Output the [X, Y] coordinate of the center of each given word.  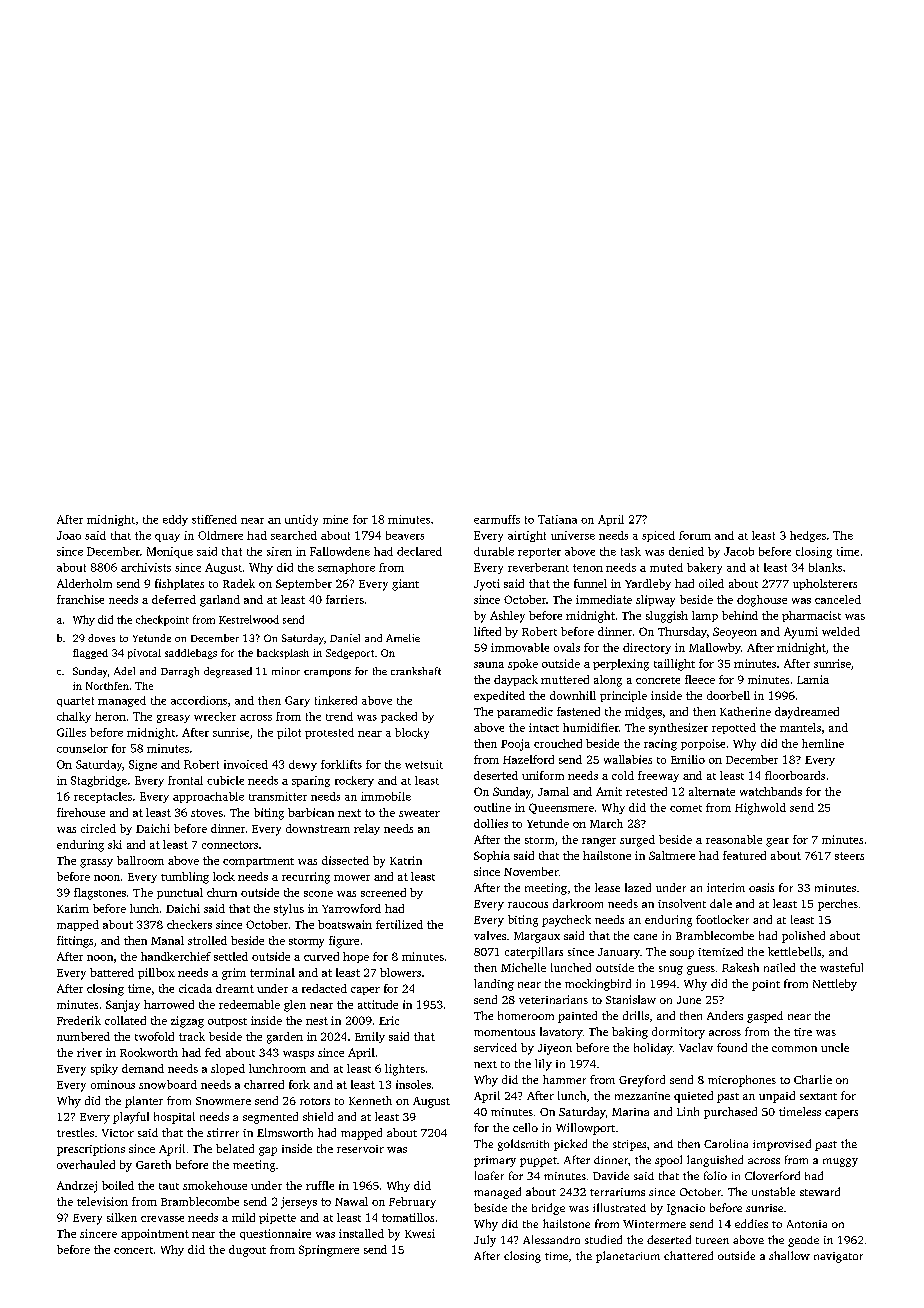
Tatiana [557, 519]
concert [133, 1250]
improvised [782, 1145]
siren [279, 551]
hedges [808, 536]
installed [361, 1233]
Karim [73, 908]
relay [367, 829]
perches [838, 905]
